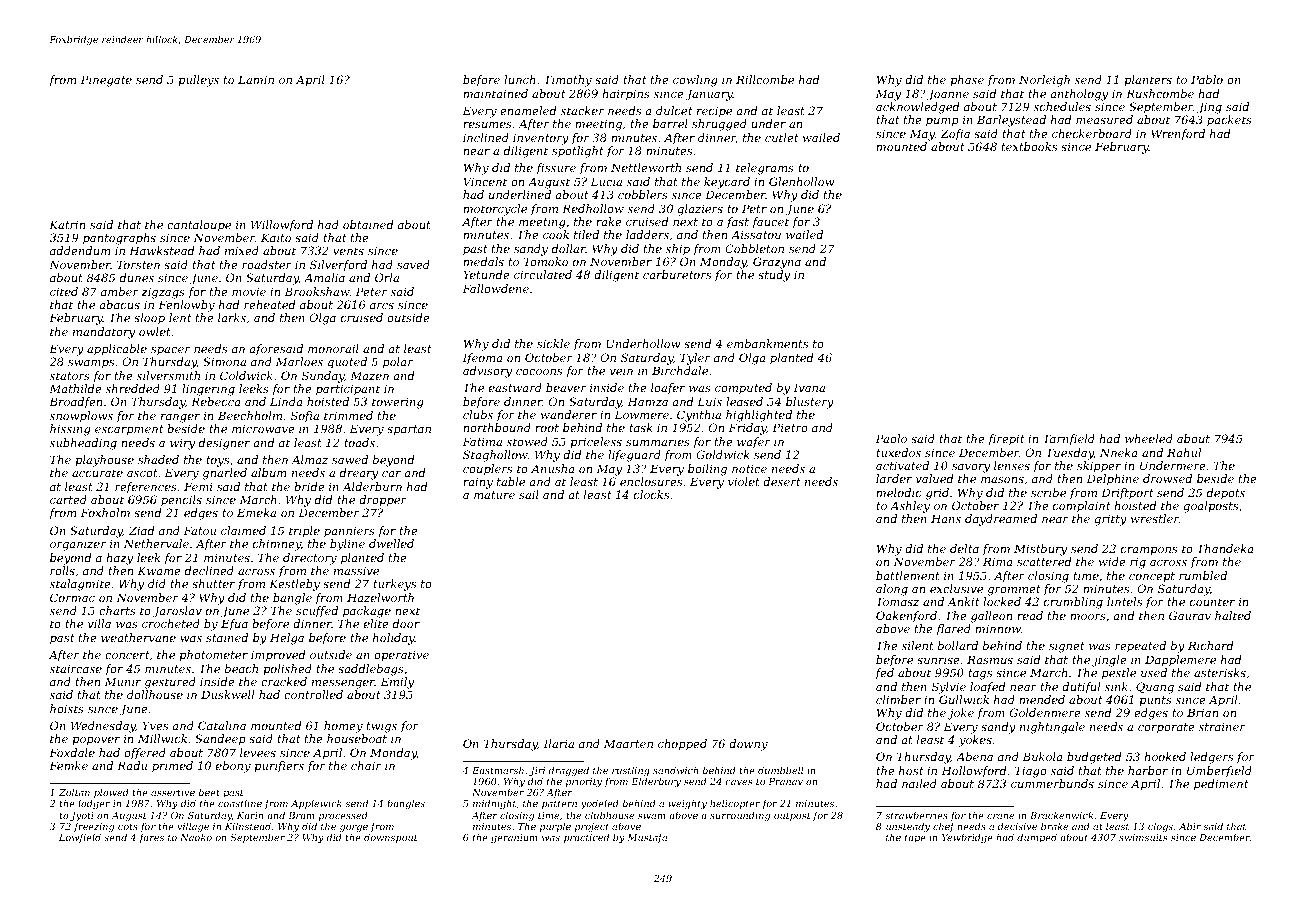 The width and height of the screenshot is (1308, 924). What do you see at coordinates (1044, 81) in the screenshot?
I see `Norleigh` at bounding box center [1044, 81].
